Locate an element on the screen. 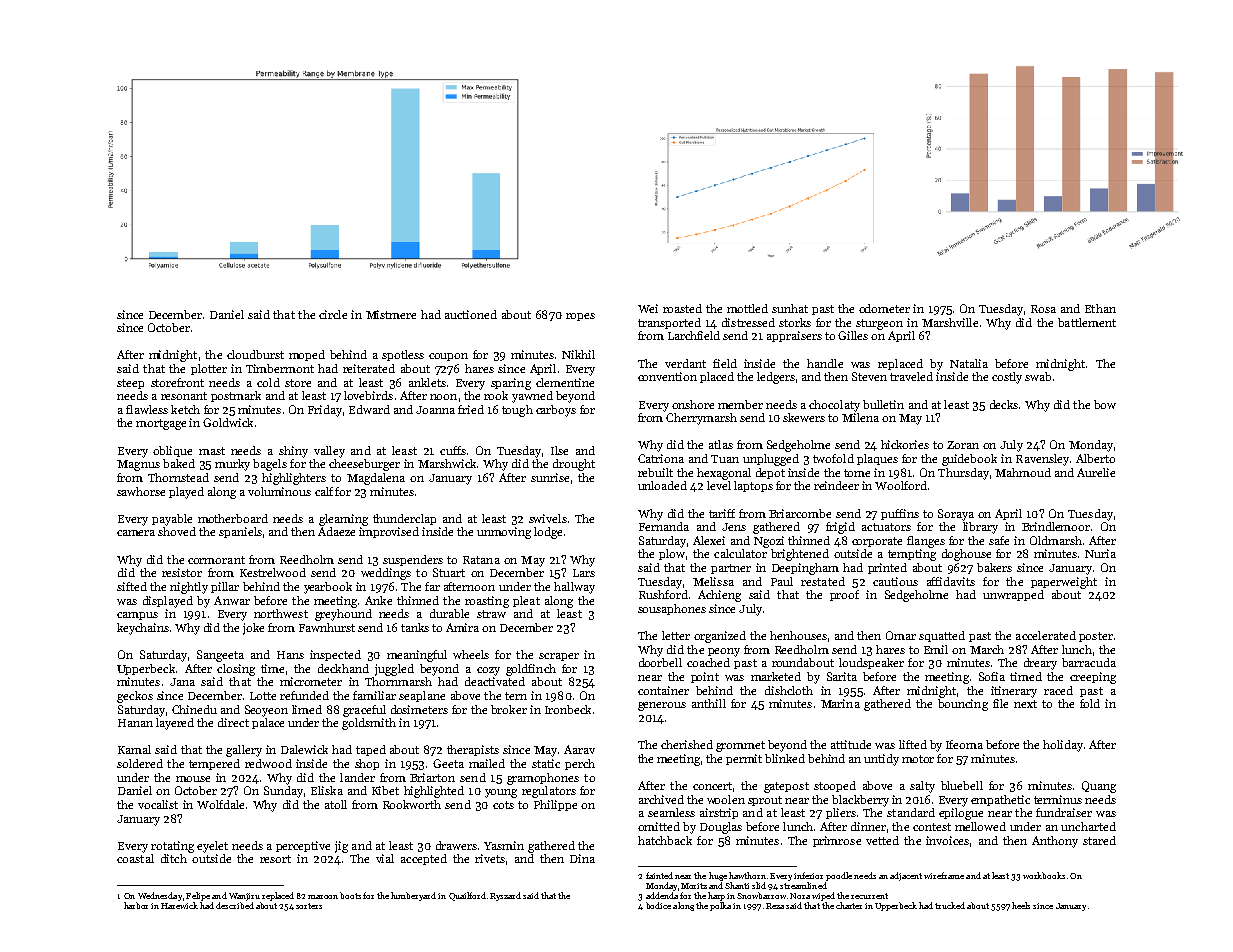  Achieng is located at coordinates (719, 596).
